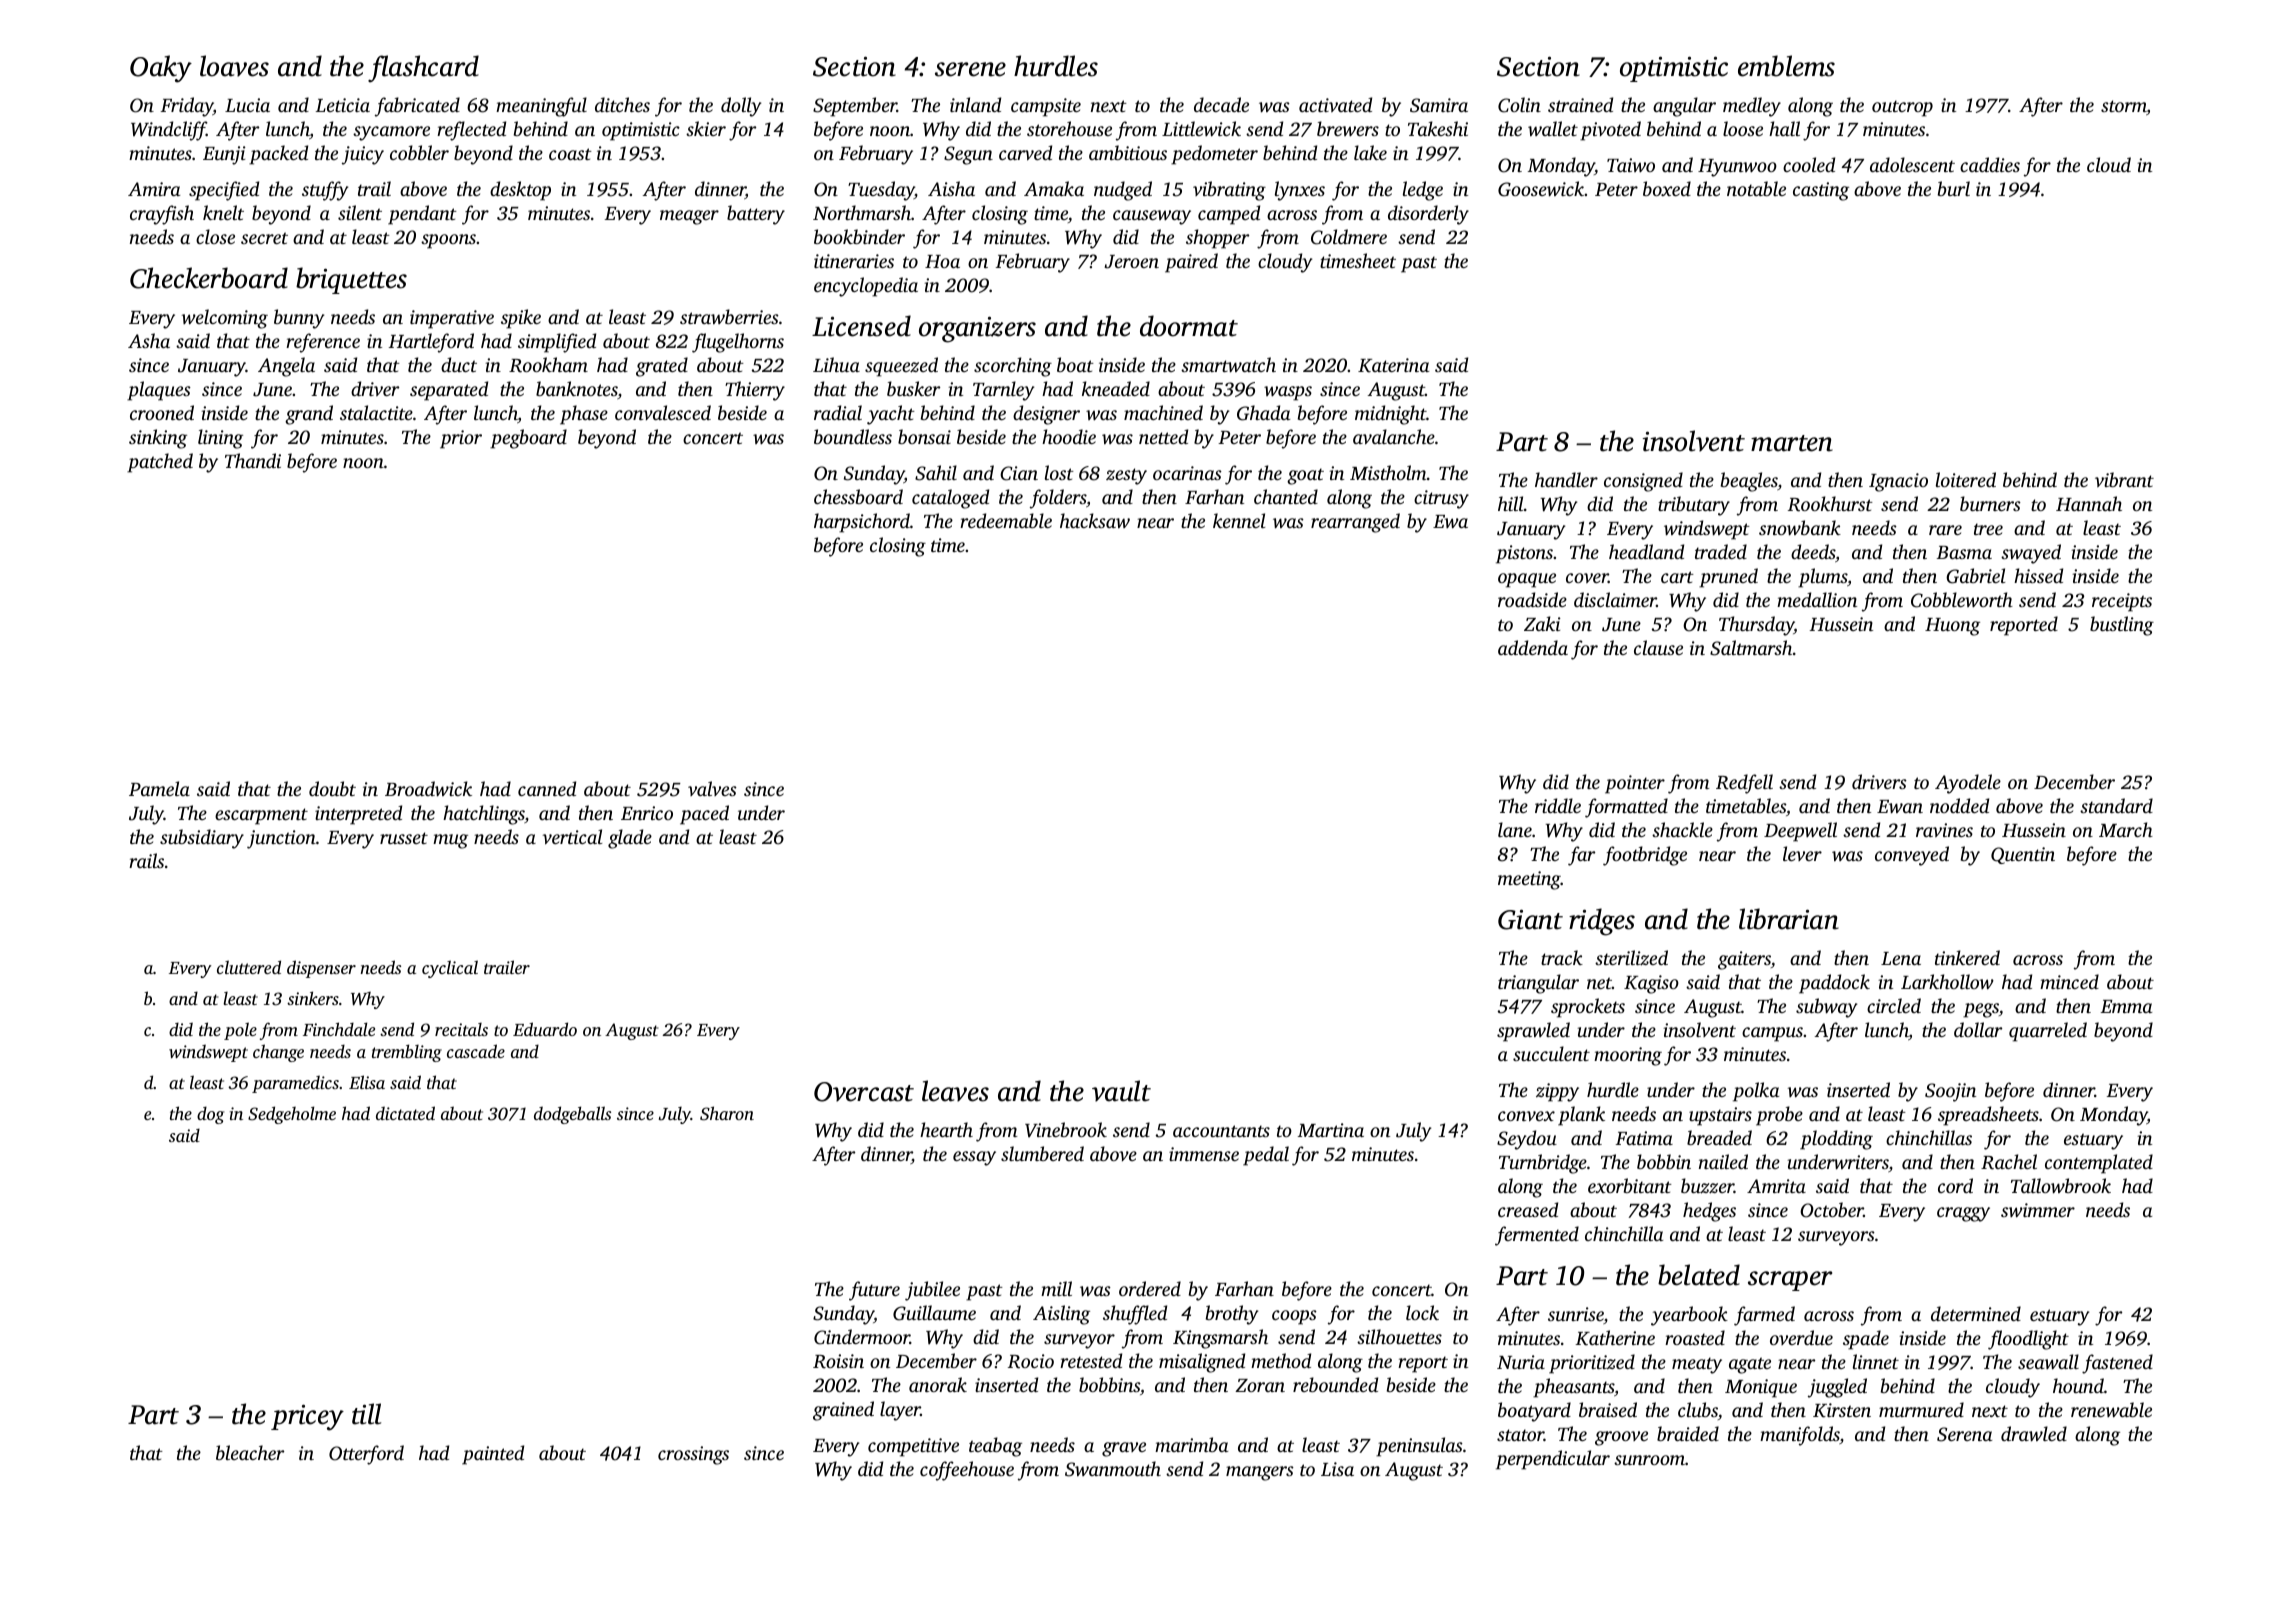 This screenshot has width=2282, height=1614. What do you see at coordinates (1091, 1360) in the screenshot?
I see `retested` at bounding box center [1091, 1360].
